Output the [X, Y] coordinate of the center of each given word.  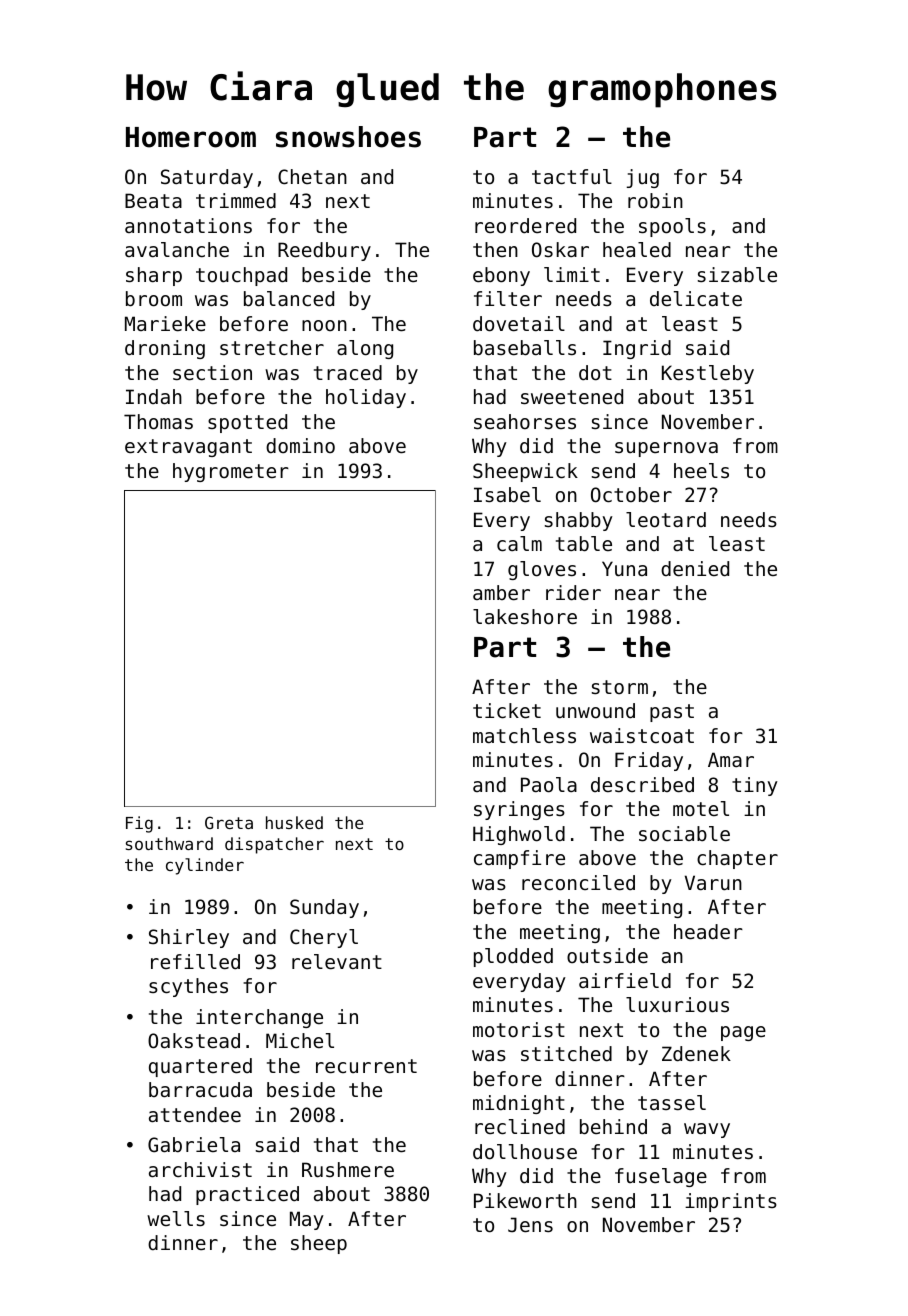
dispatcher [274, 845]
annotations [188, 226]
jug [643, 178]
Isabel [507, 495]
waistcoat [642, 736]
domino [300, 446]
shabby [579, 521]
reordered [525, 226]
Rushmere [348, 1170]
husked [294, 822]
